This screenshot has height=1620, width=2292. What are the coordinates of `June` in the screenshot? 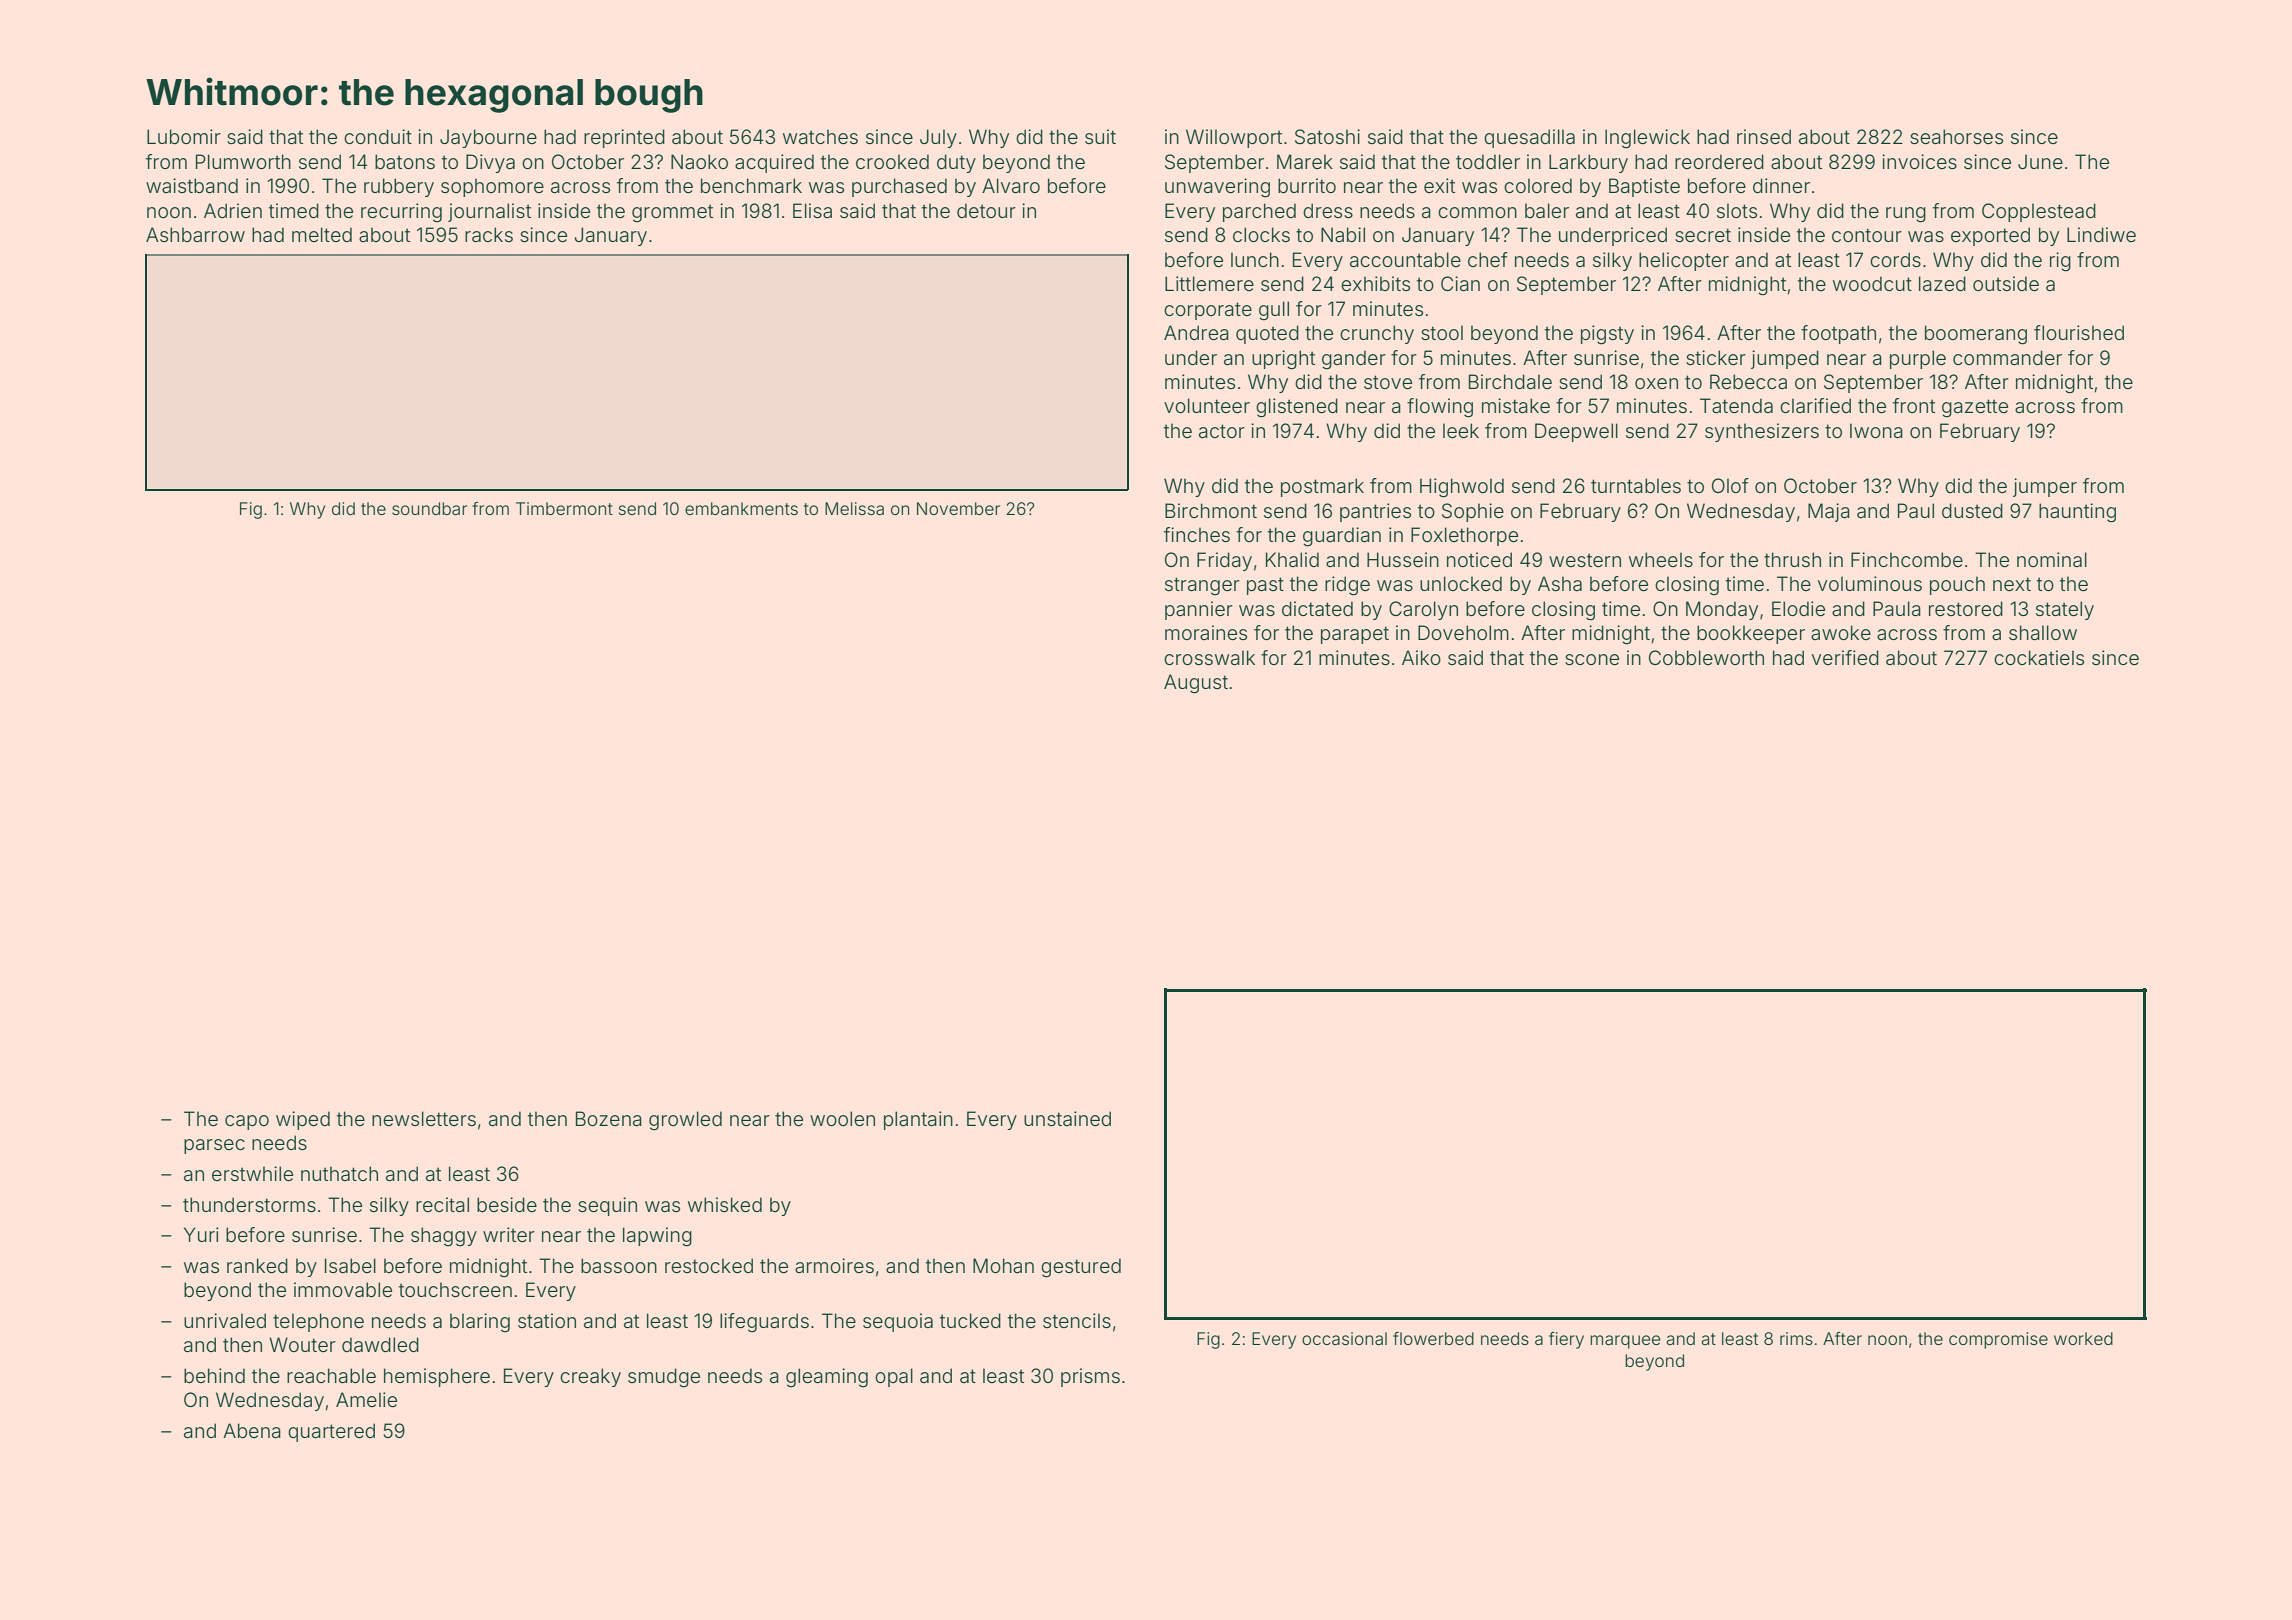 It's located at (2040, 161).
